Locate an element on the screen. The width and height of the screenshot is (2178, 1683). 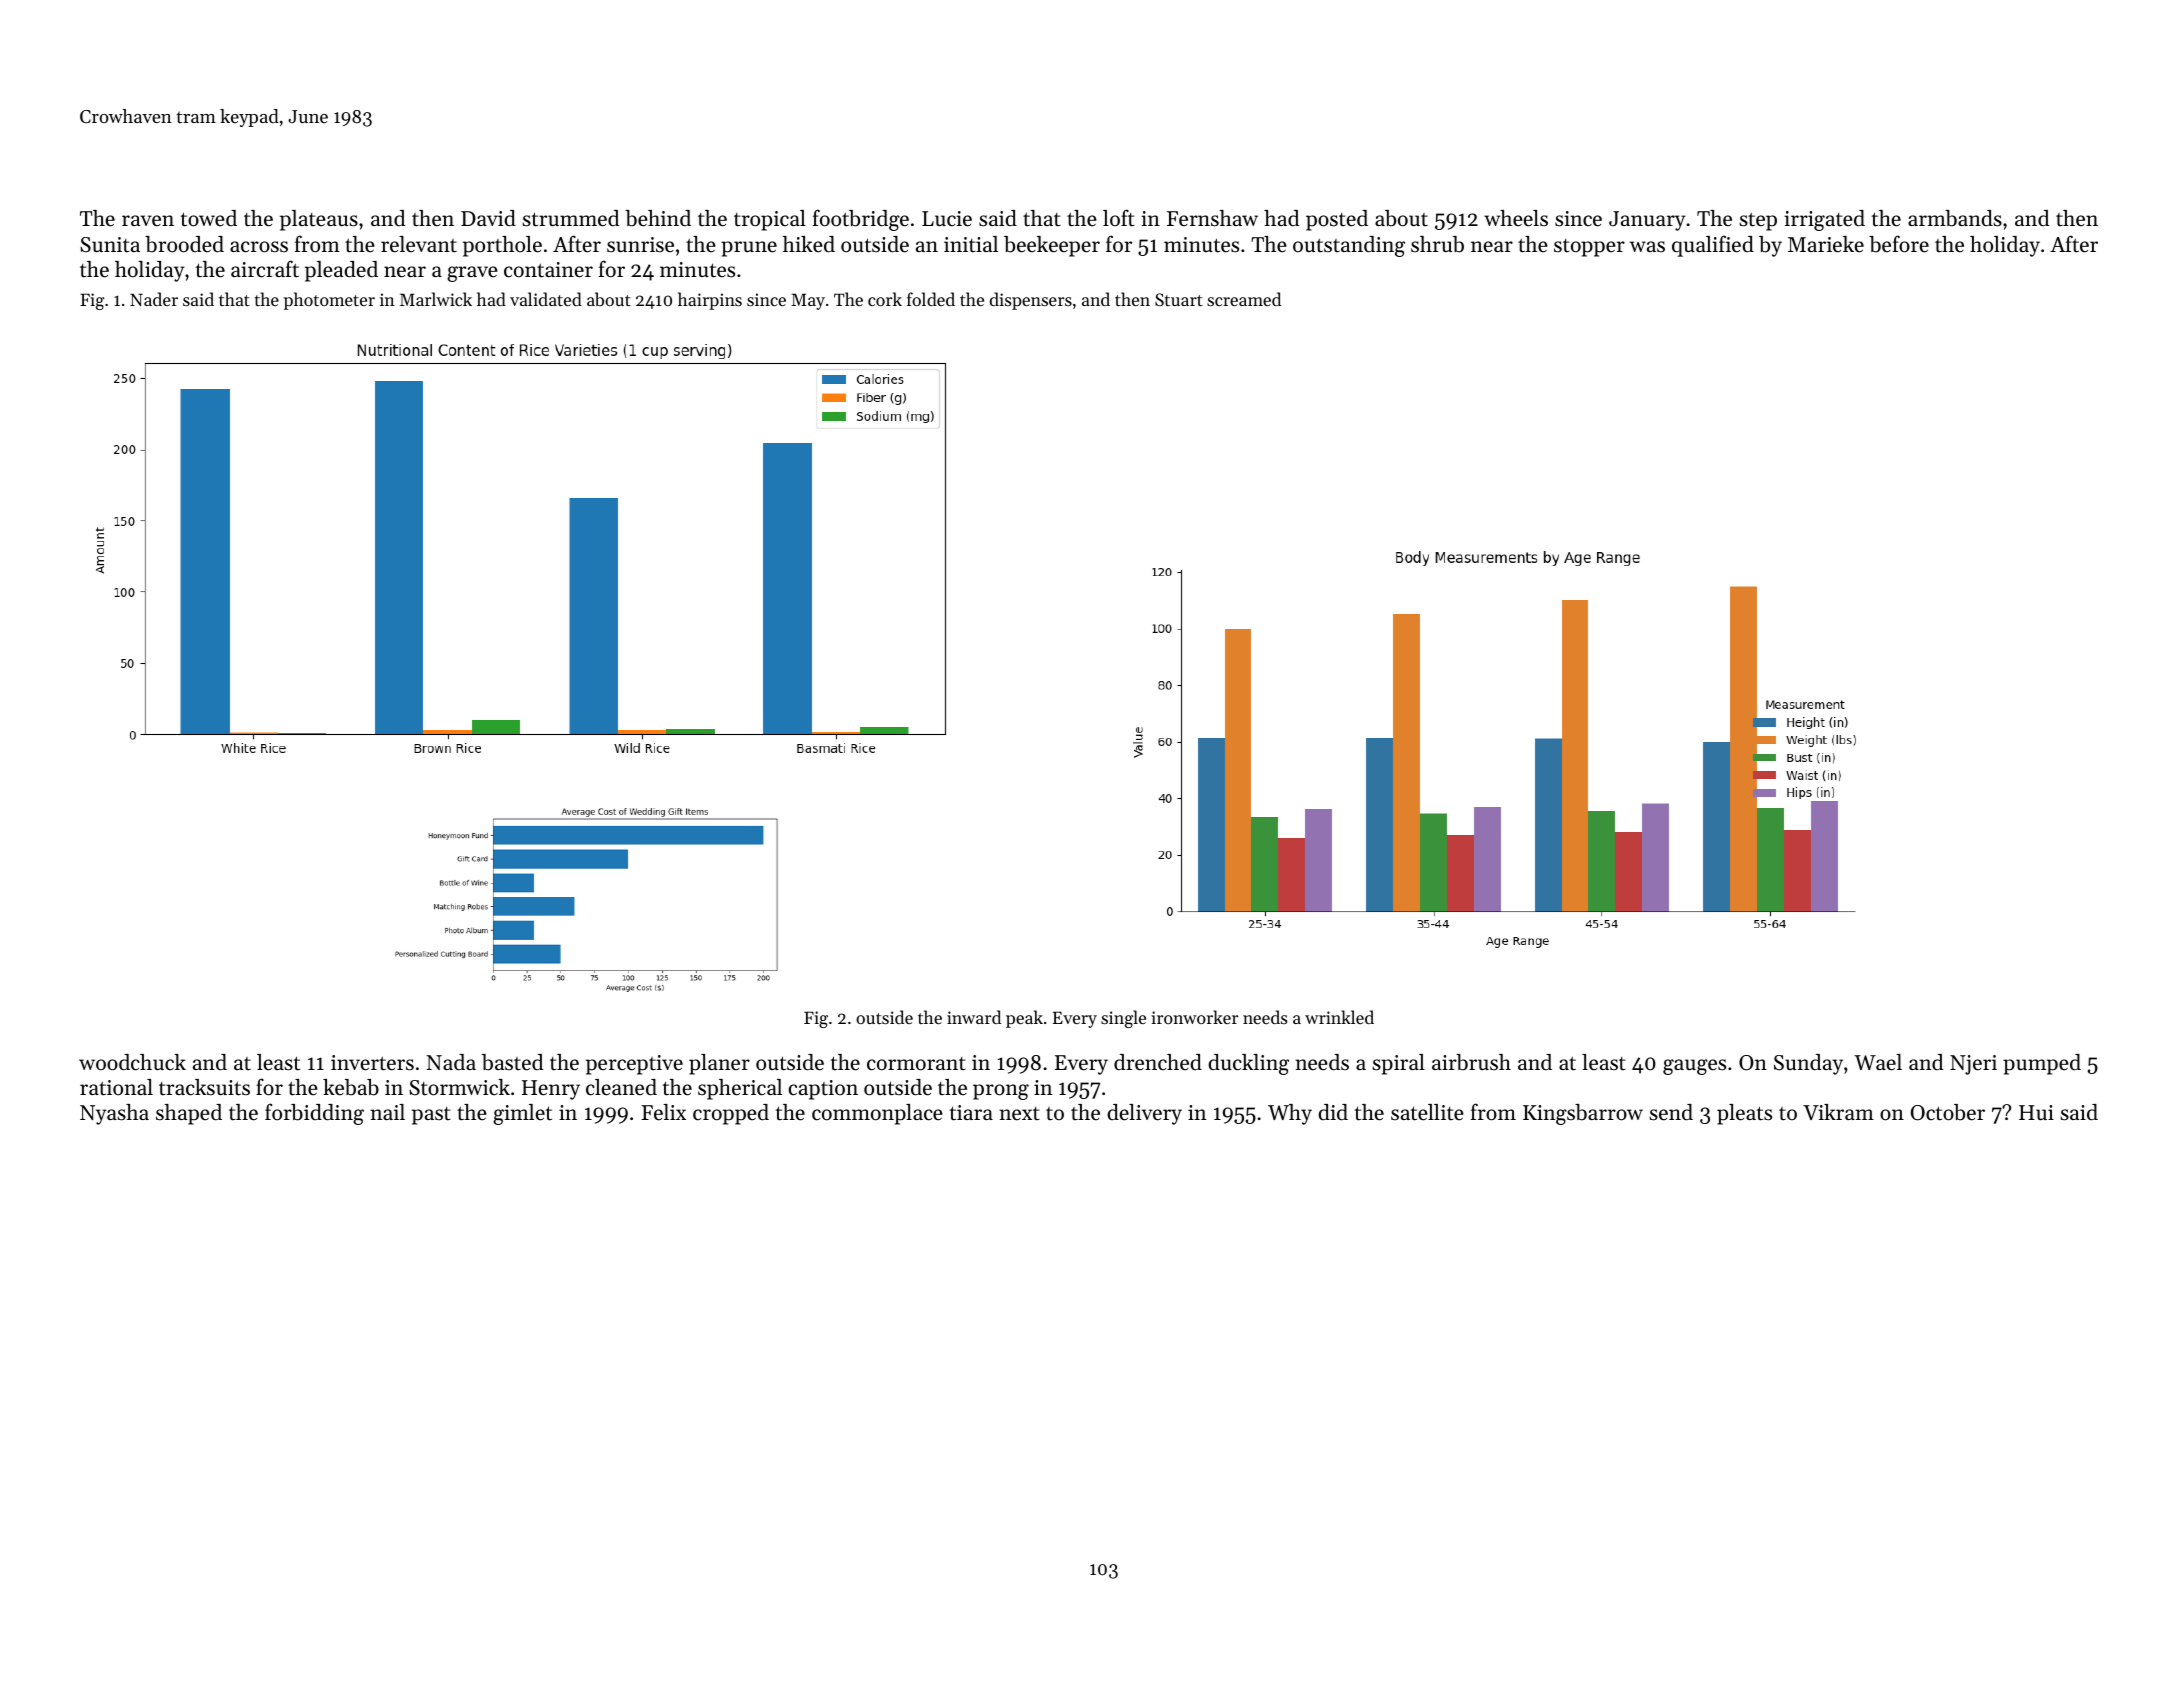
woodchuck is located at coordinates (132, 1062).
